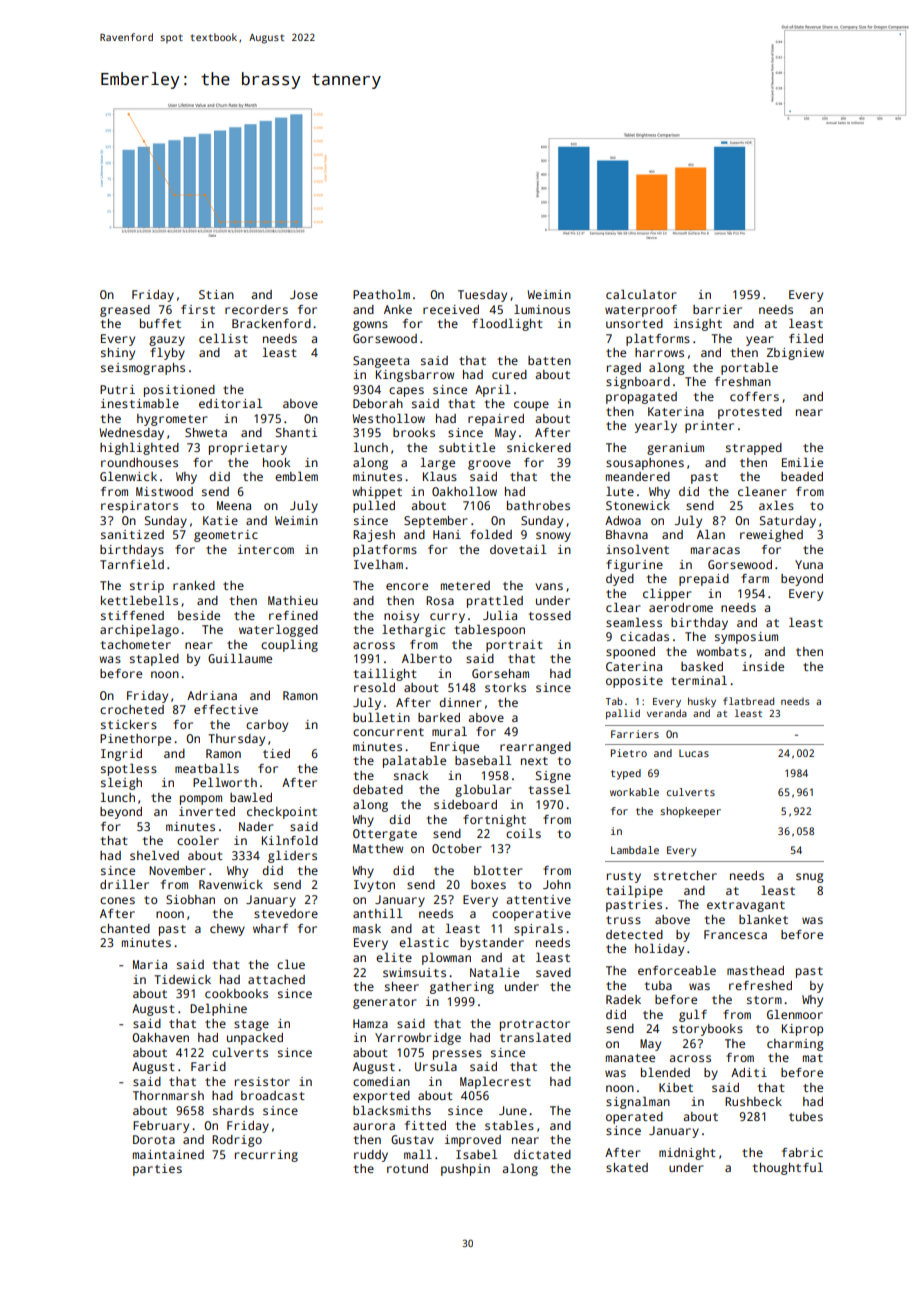 This image has height=1308, width=924. Describe the element at coordinates (216, 294) in the image. I see `Stian` at that location.
